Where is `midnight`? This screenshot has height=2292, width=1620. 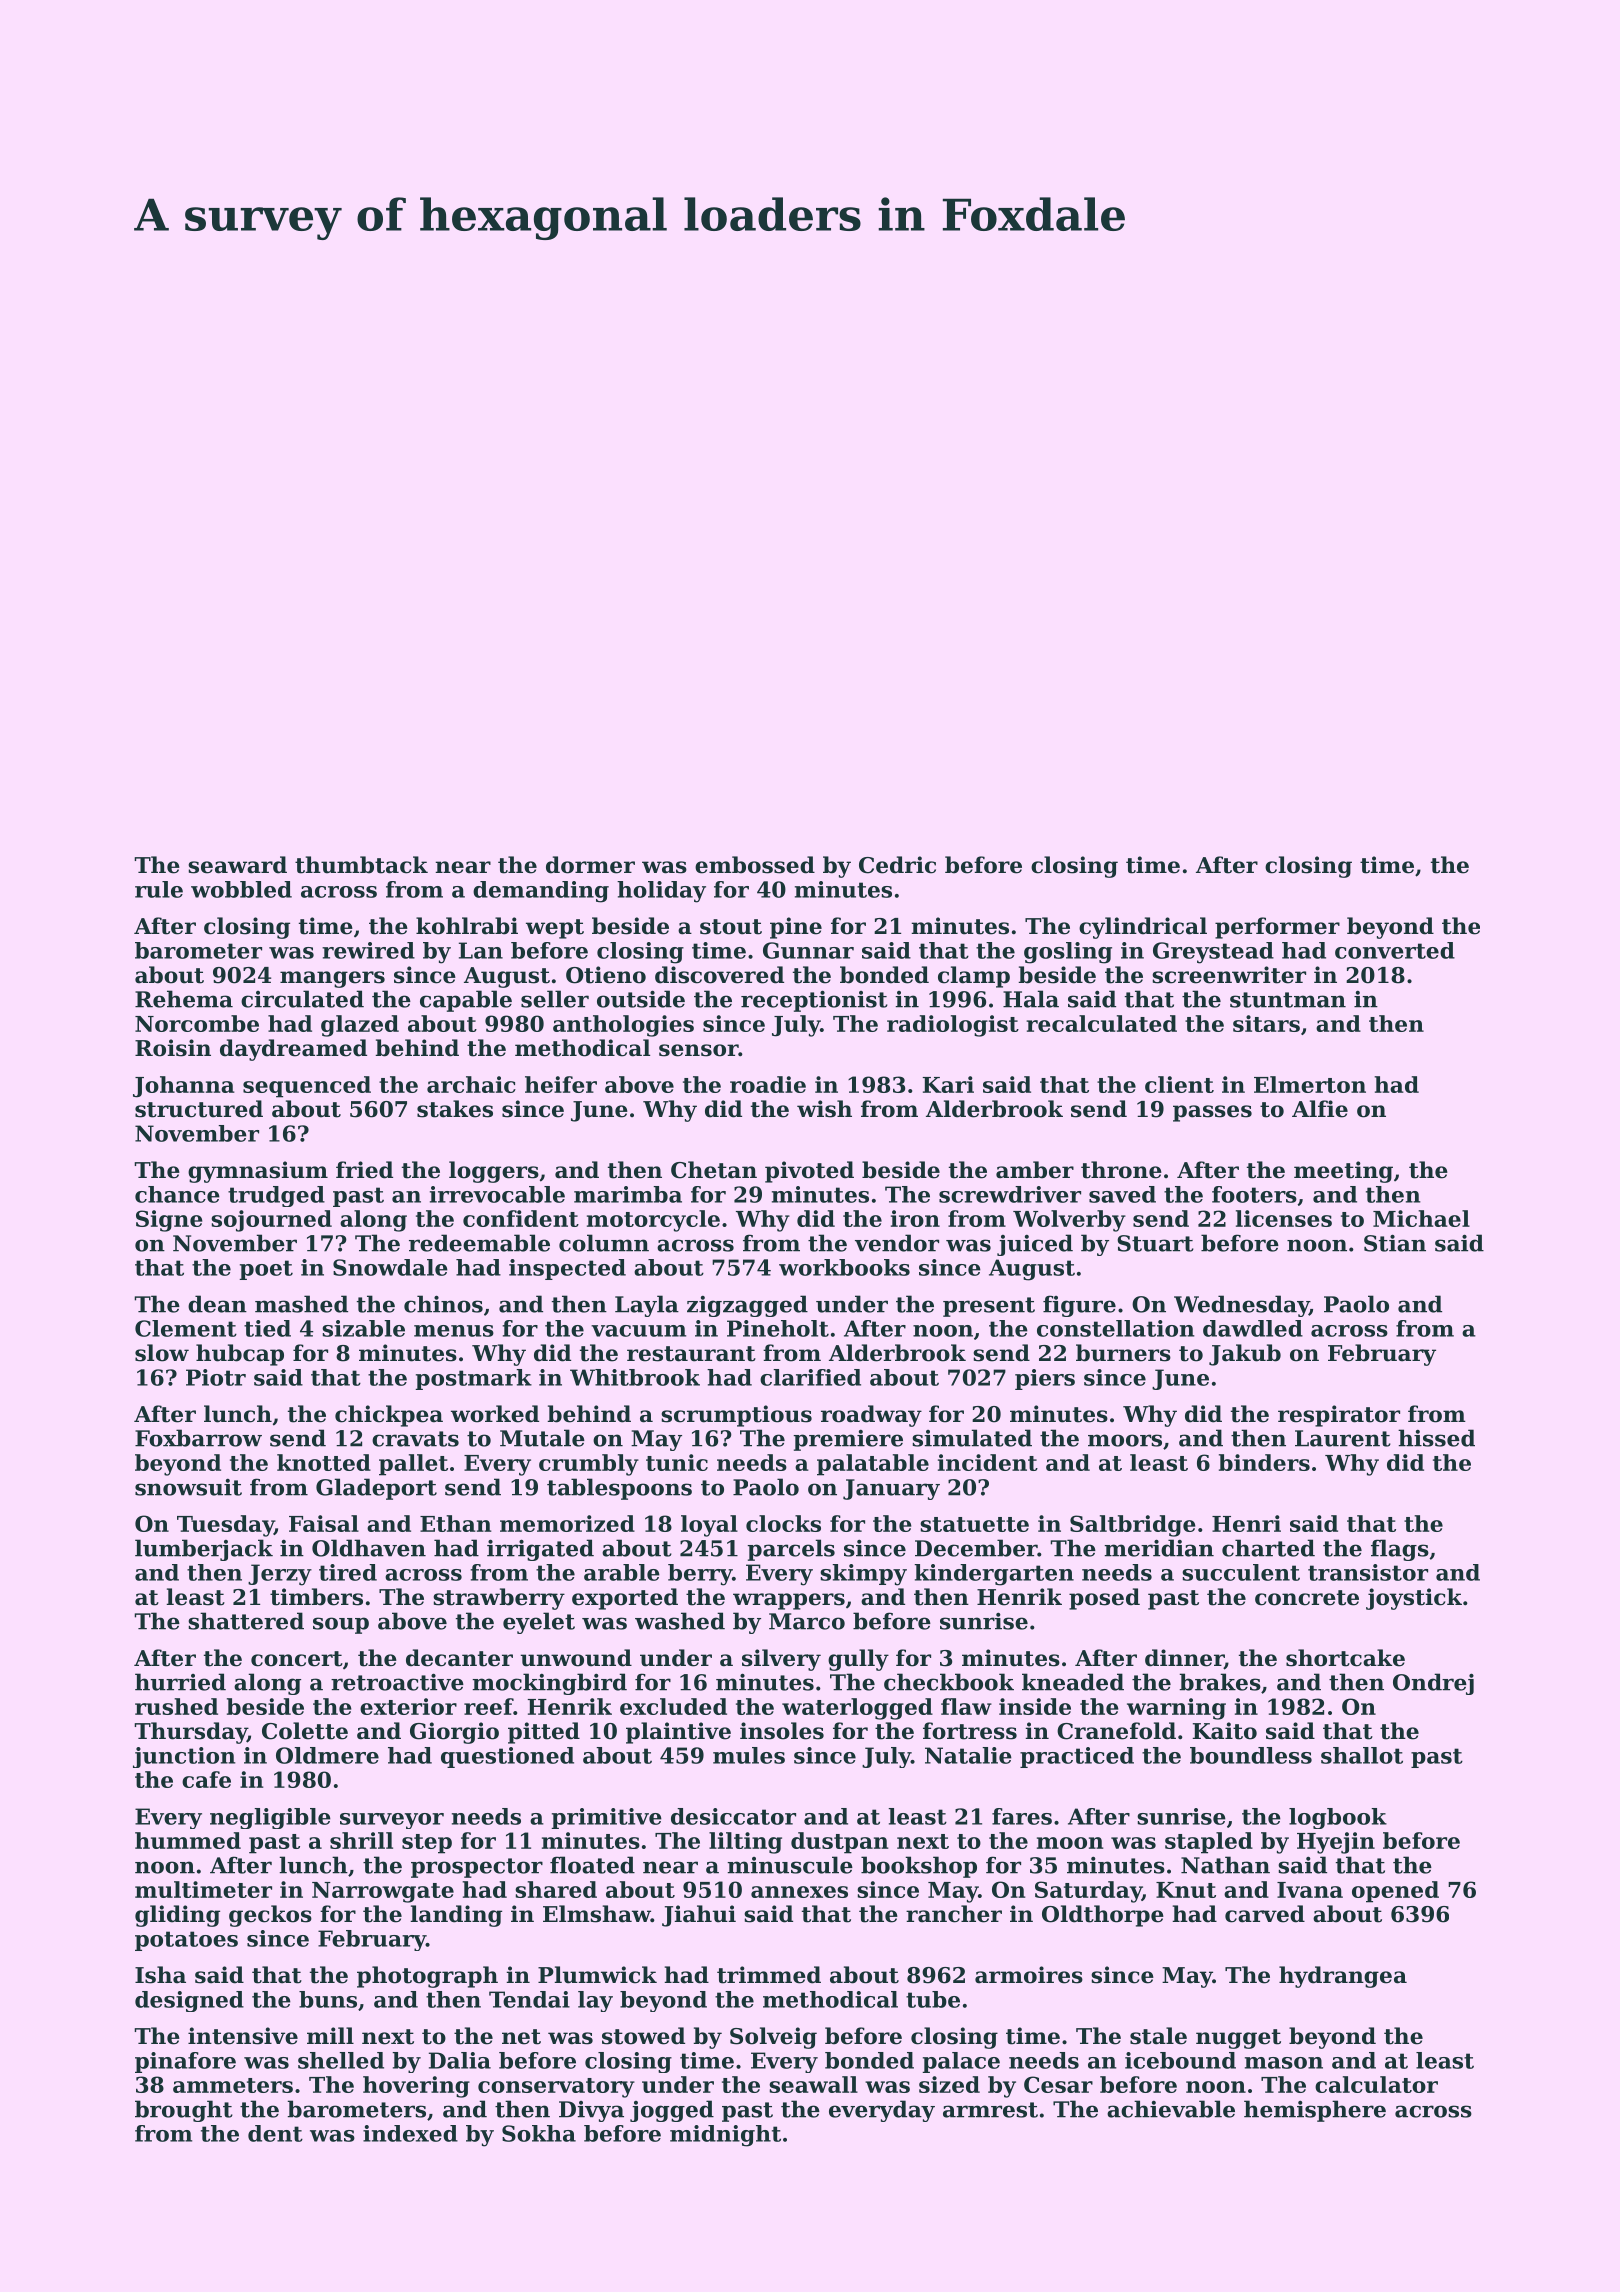
midnight is located at coordinates (725, 2136).
